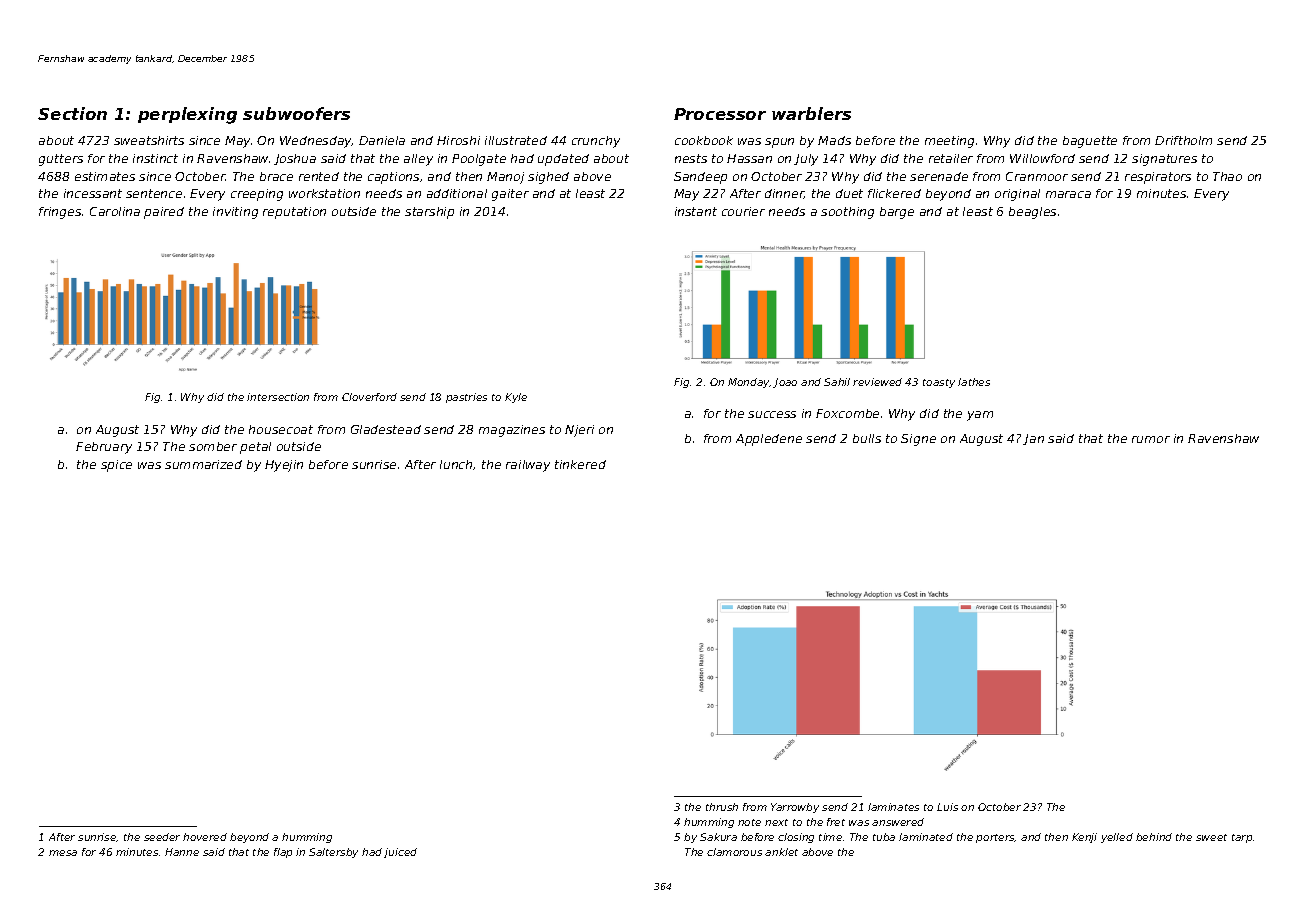  What do you see at coordinates (769, 440) in the screenshot?
I see `Appledene` at bounding box center [769, 440].
